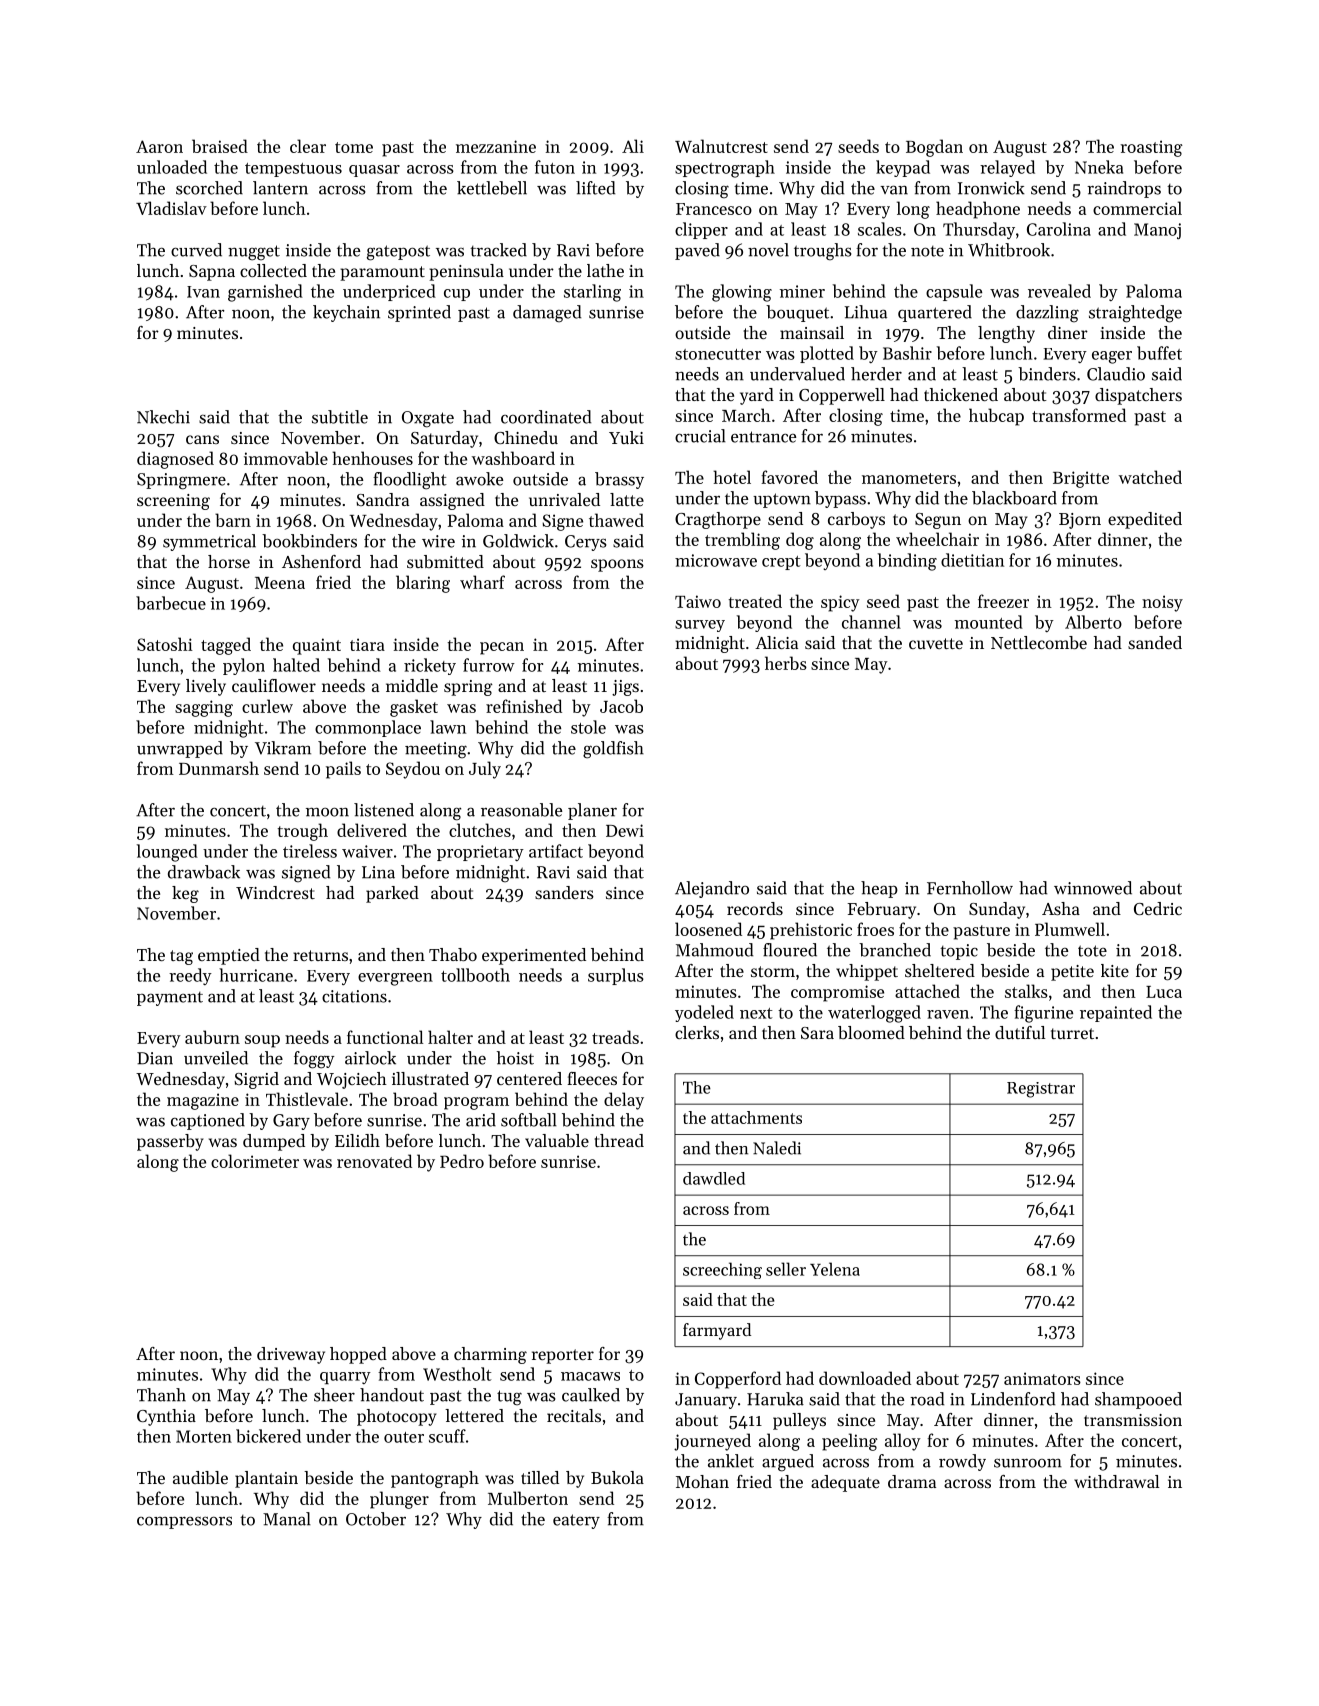 The image size is (1319, 1706). What do you see at coordinates (180, 749) in the image?
I see `unwrapped` at bounding box center [180, 749].
